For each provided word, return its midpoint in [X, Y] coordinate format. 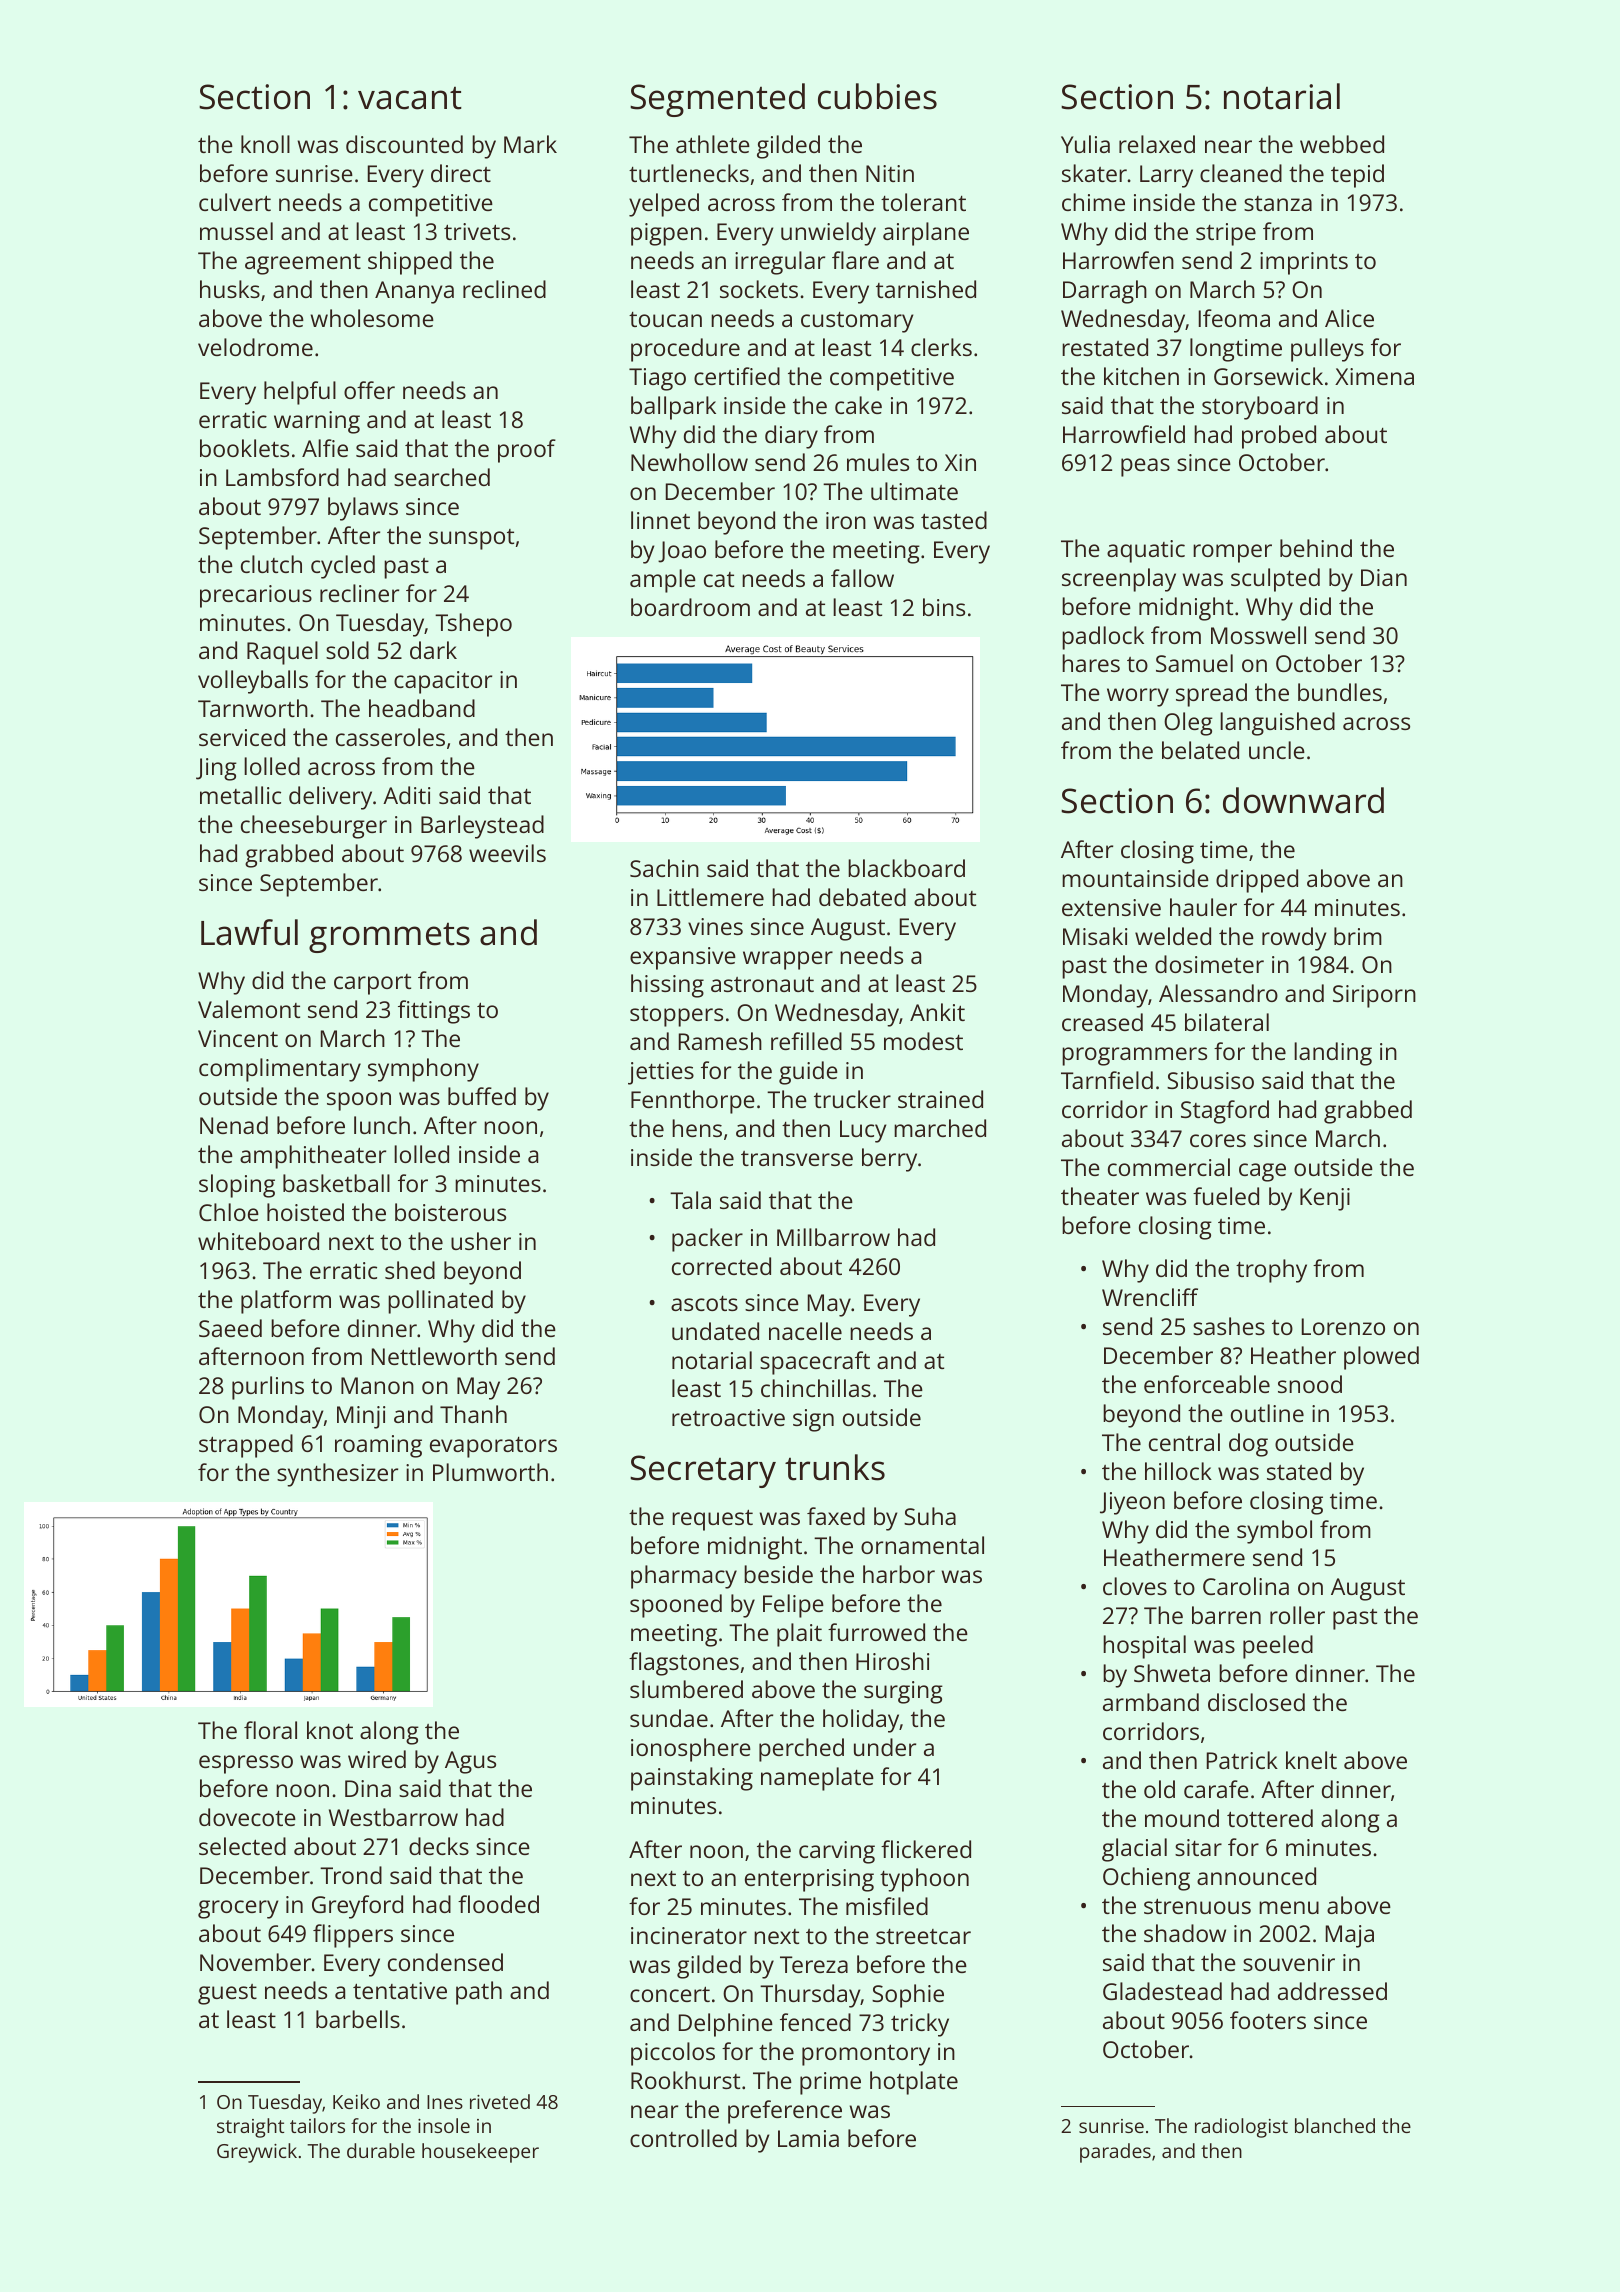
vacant [410, 98]
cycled [343, 567]
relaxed [1157, 144]
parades [1115, 2153]
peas [1145, 467]
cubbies [877, 96]
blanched [1335, 2125]
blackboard [906, 868]
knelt [1311, 1760]
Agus [470, 1762]
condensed [445, 1962]
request [712, 1520]
